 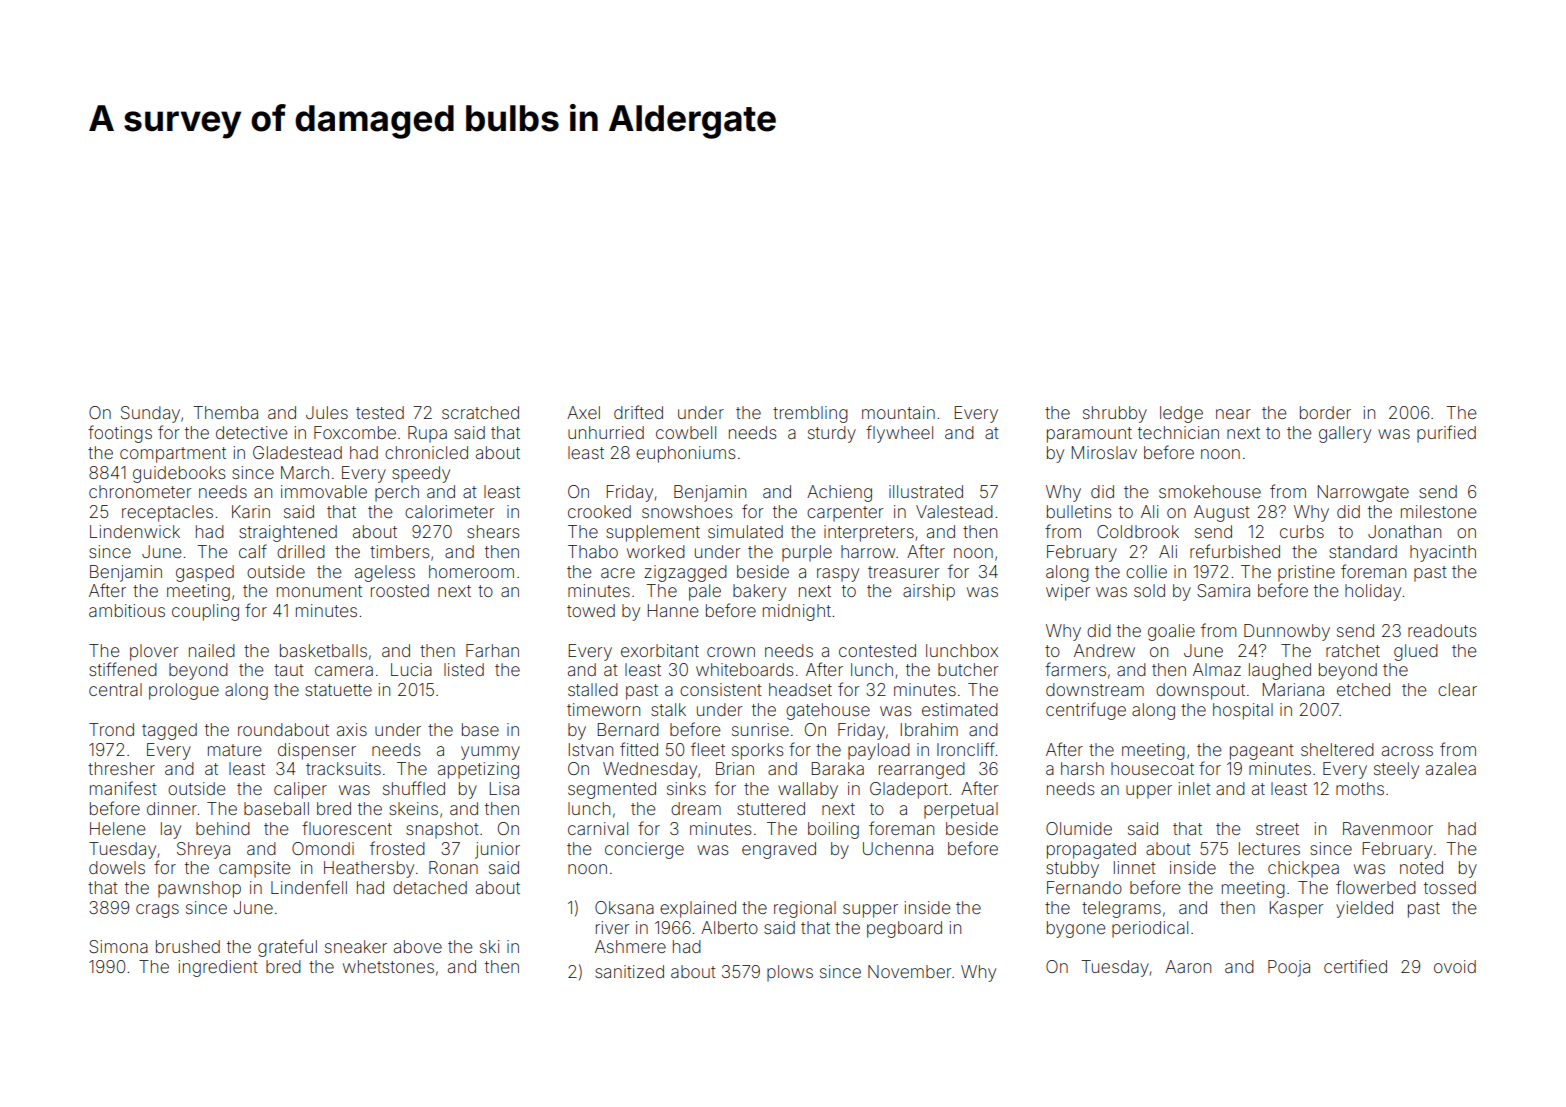 I want to click on calorimeter, so click(x=449, y=511).
